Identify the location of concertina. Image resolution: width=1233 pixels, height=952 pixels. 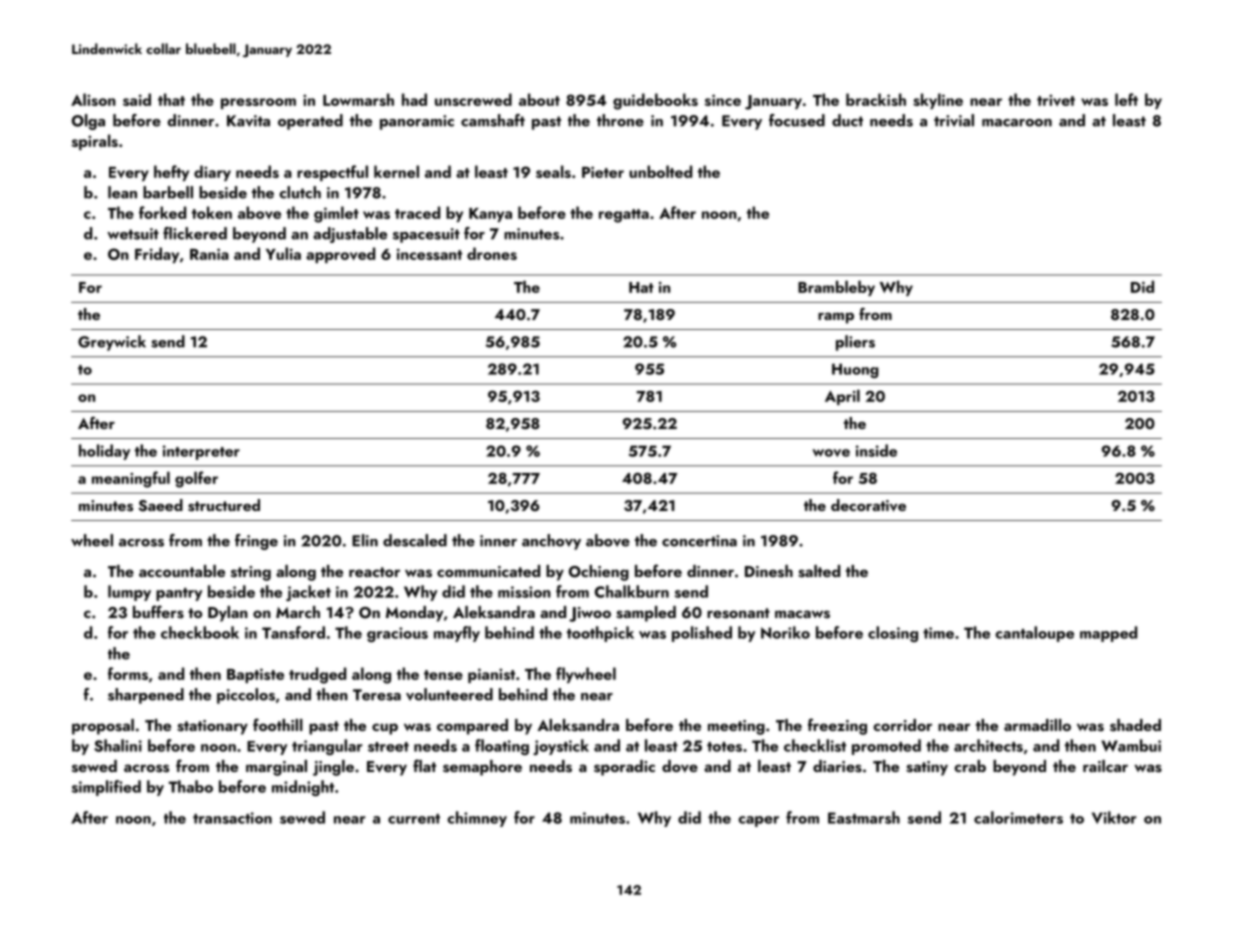
(699, 541).
